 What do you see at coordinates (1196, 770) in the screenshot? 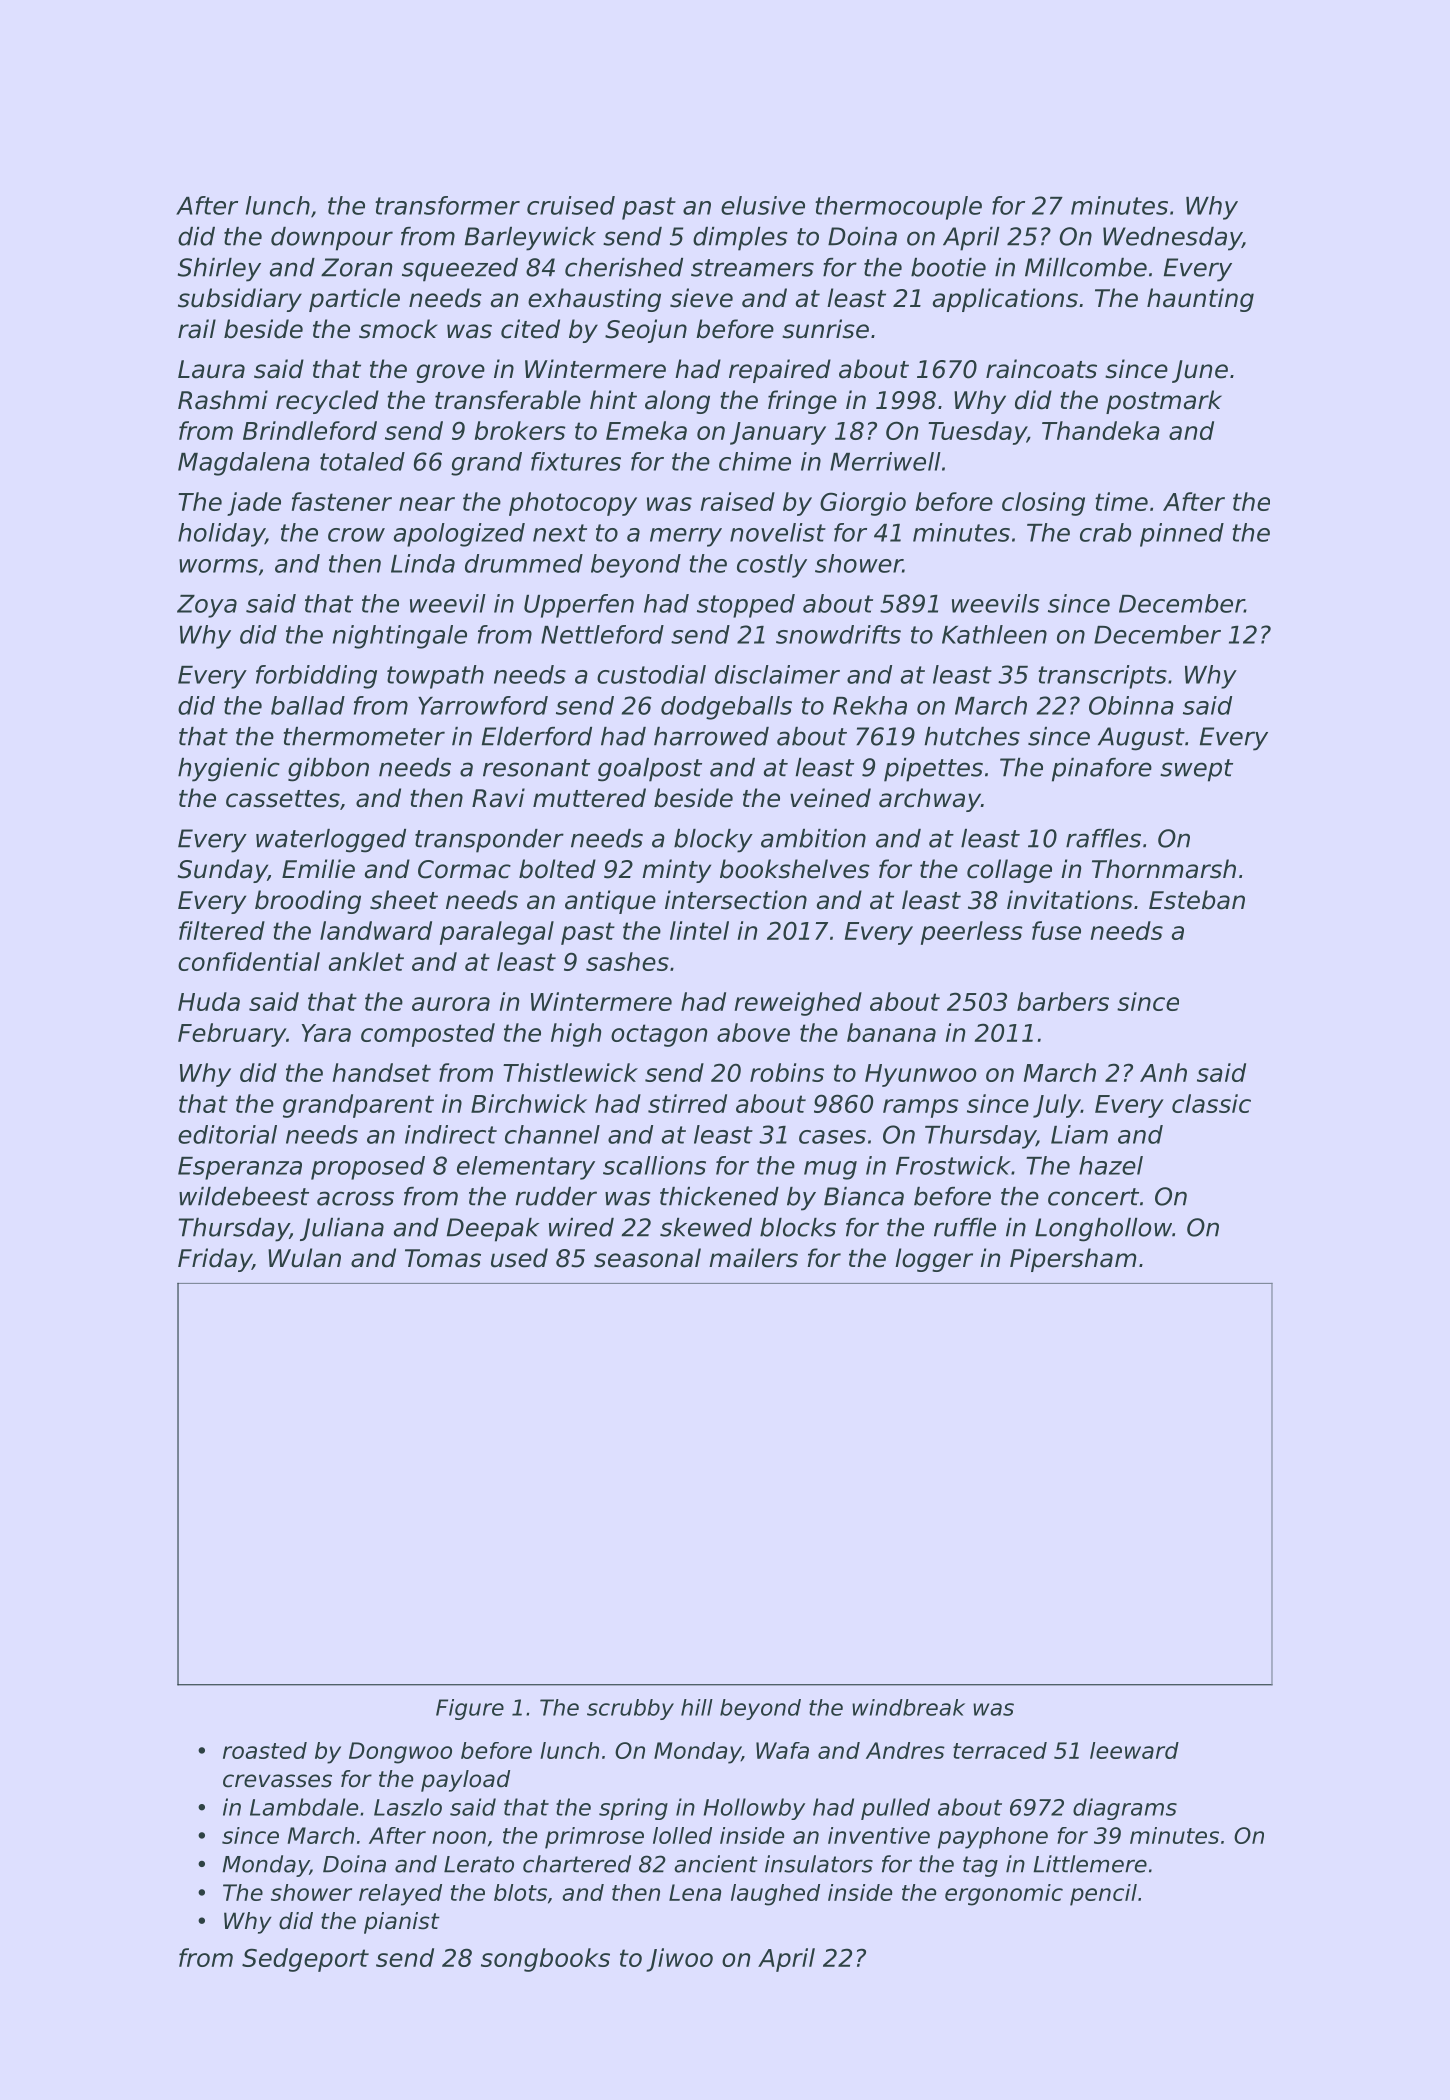
I see `swept` at bounding box center [1196, 770].
